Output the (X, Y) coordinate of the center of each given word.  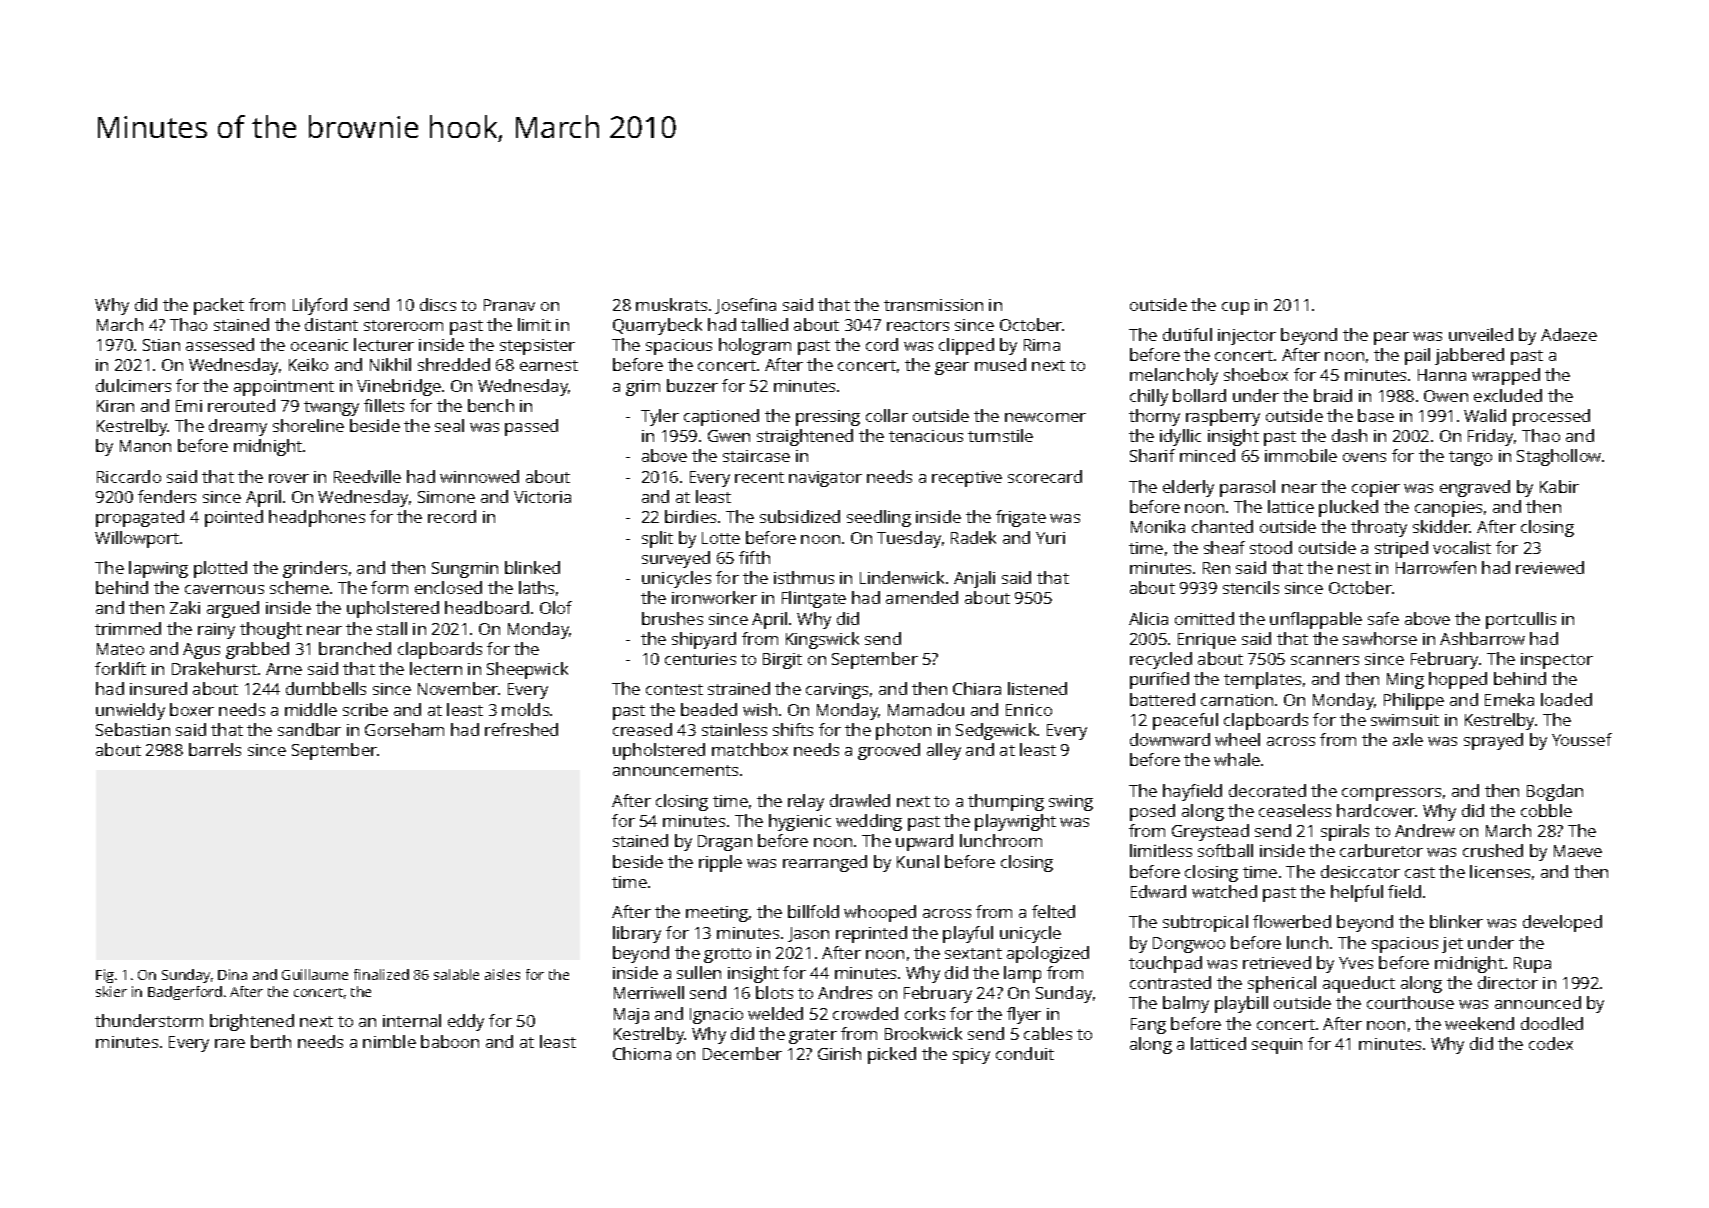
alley (944, 751)
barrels (215, 749)
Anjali (974, 579)
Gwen (729, 436)
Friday (1490, 437)
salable (456, 974)
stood (1271, 547)
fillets (384, 405)
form (389, 587)
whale (1237, 759)
